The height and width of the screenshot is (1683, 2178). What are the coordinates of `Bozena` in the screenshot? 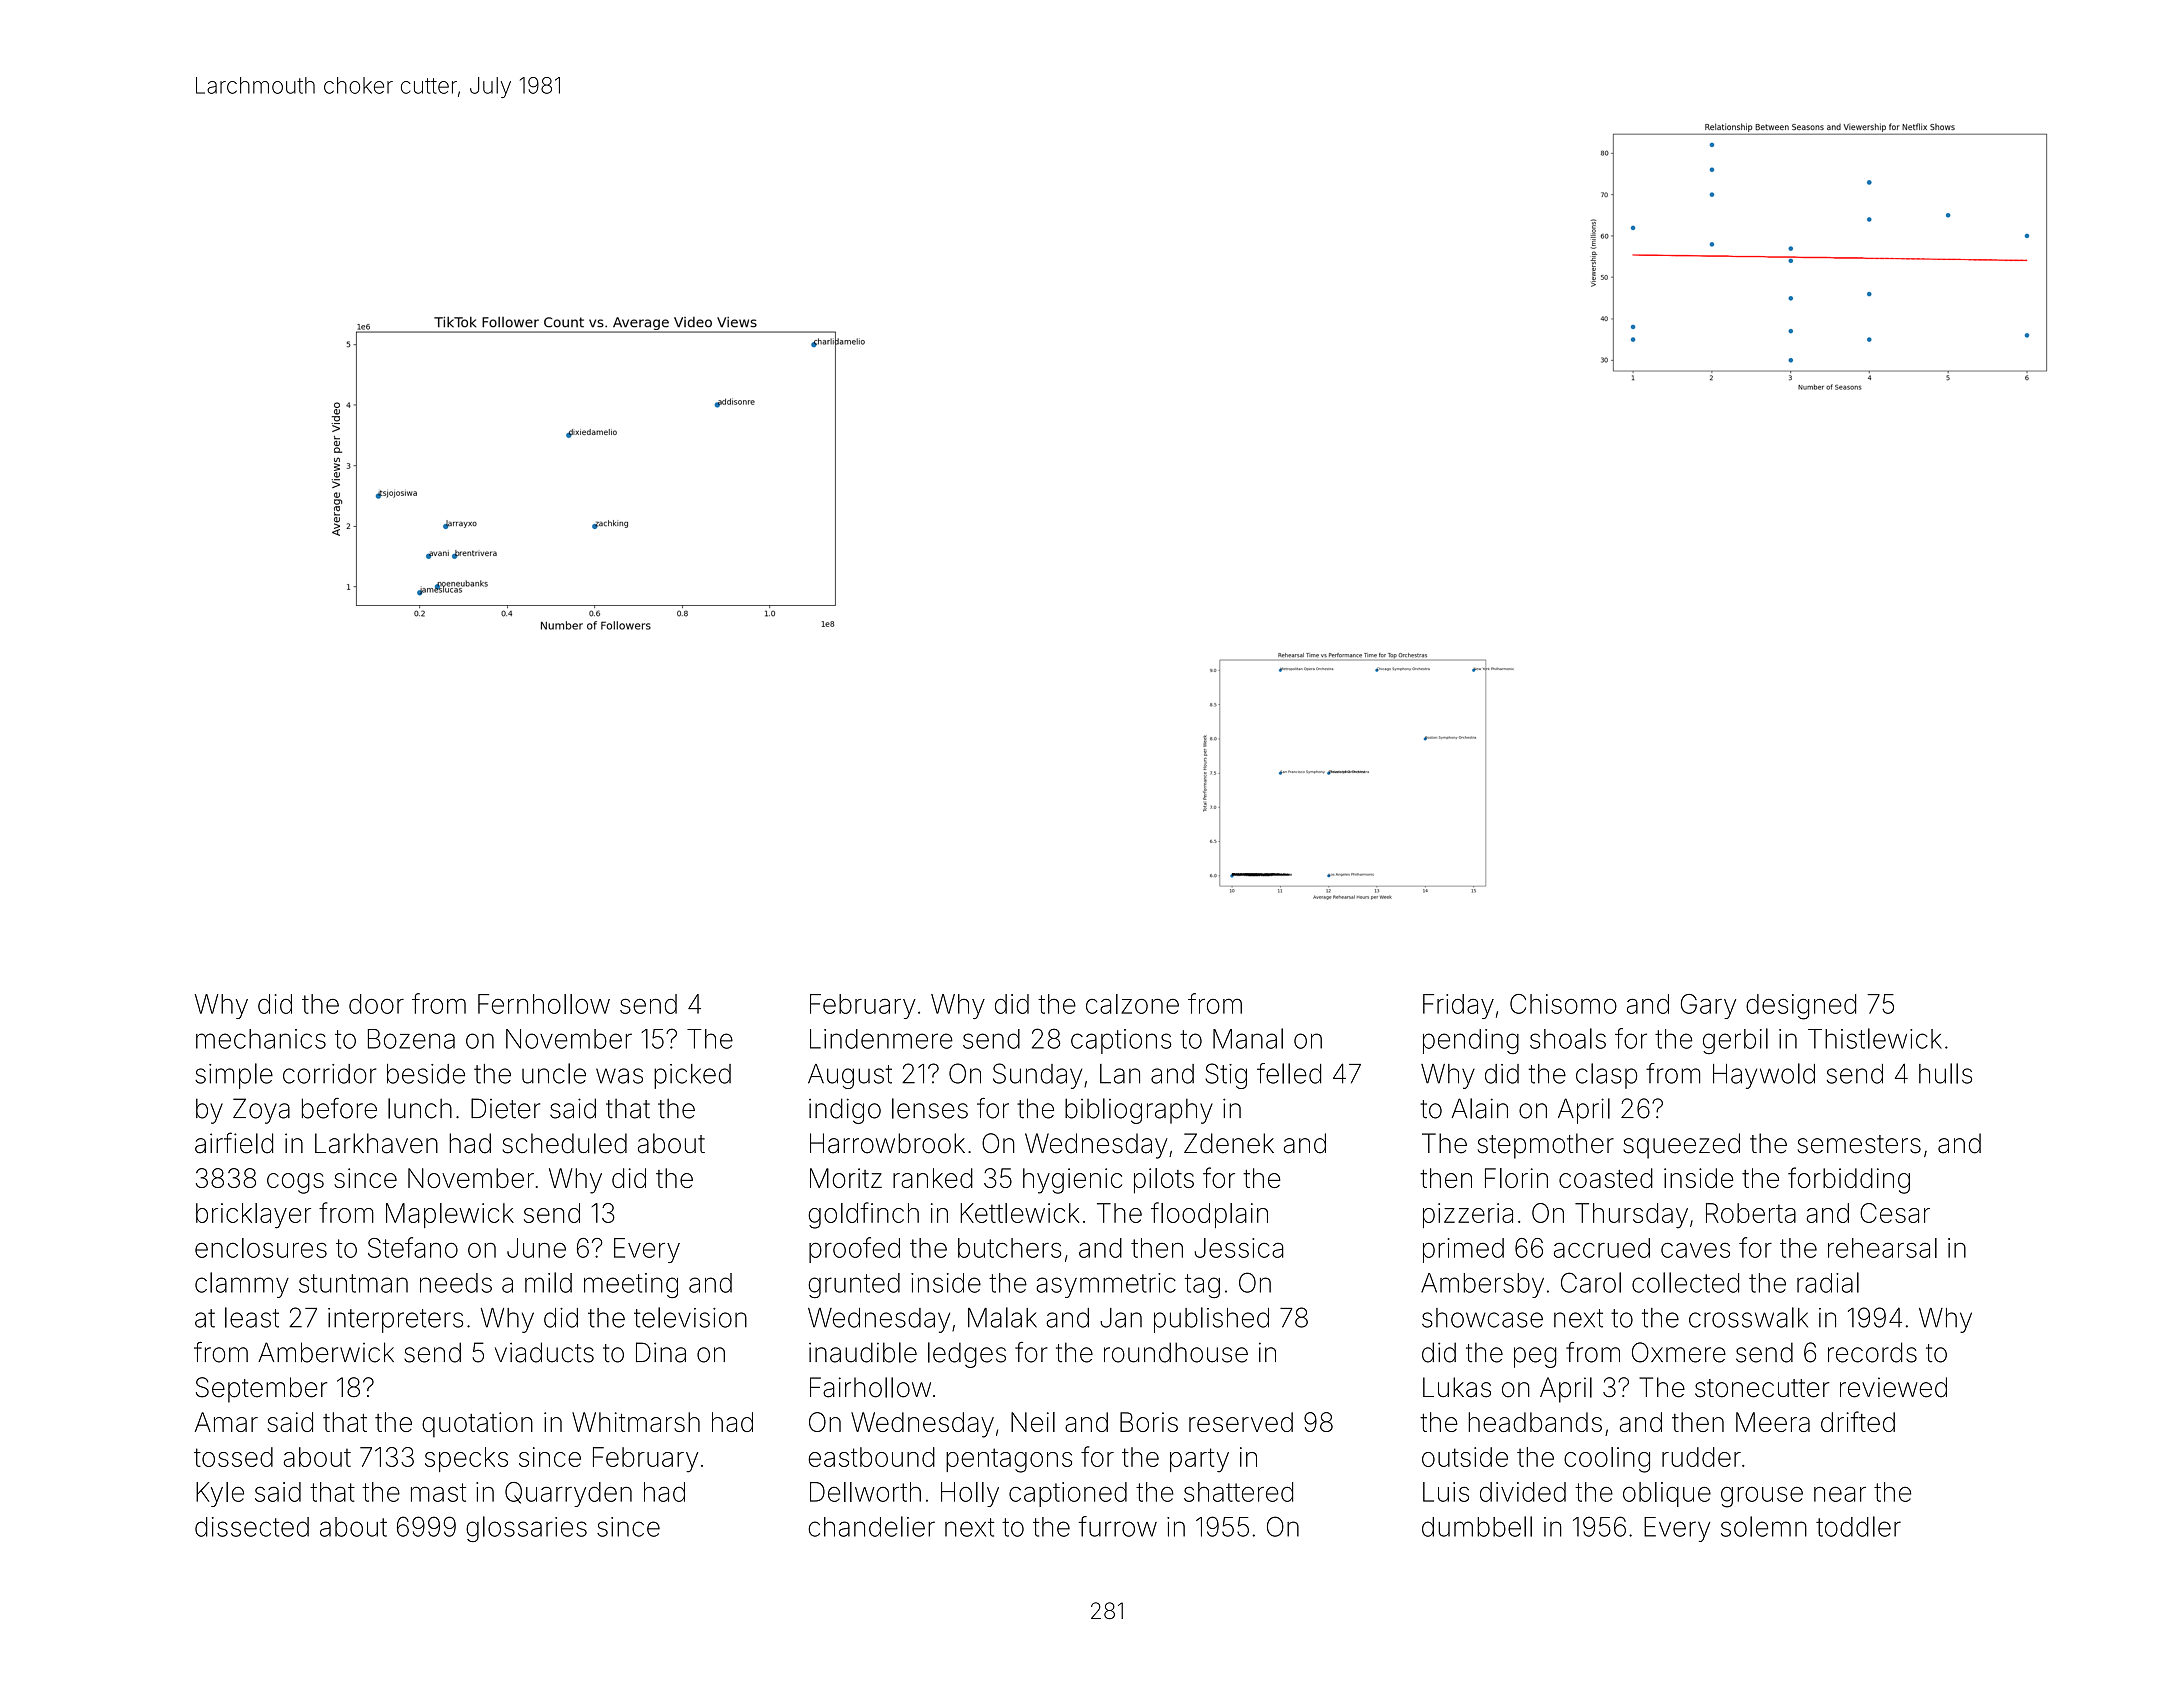 It's located at (411, 1039).
